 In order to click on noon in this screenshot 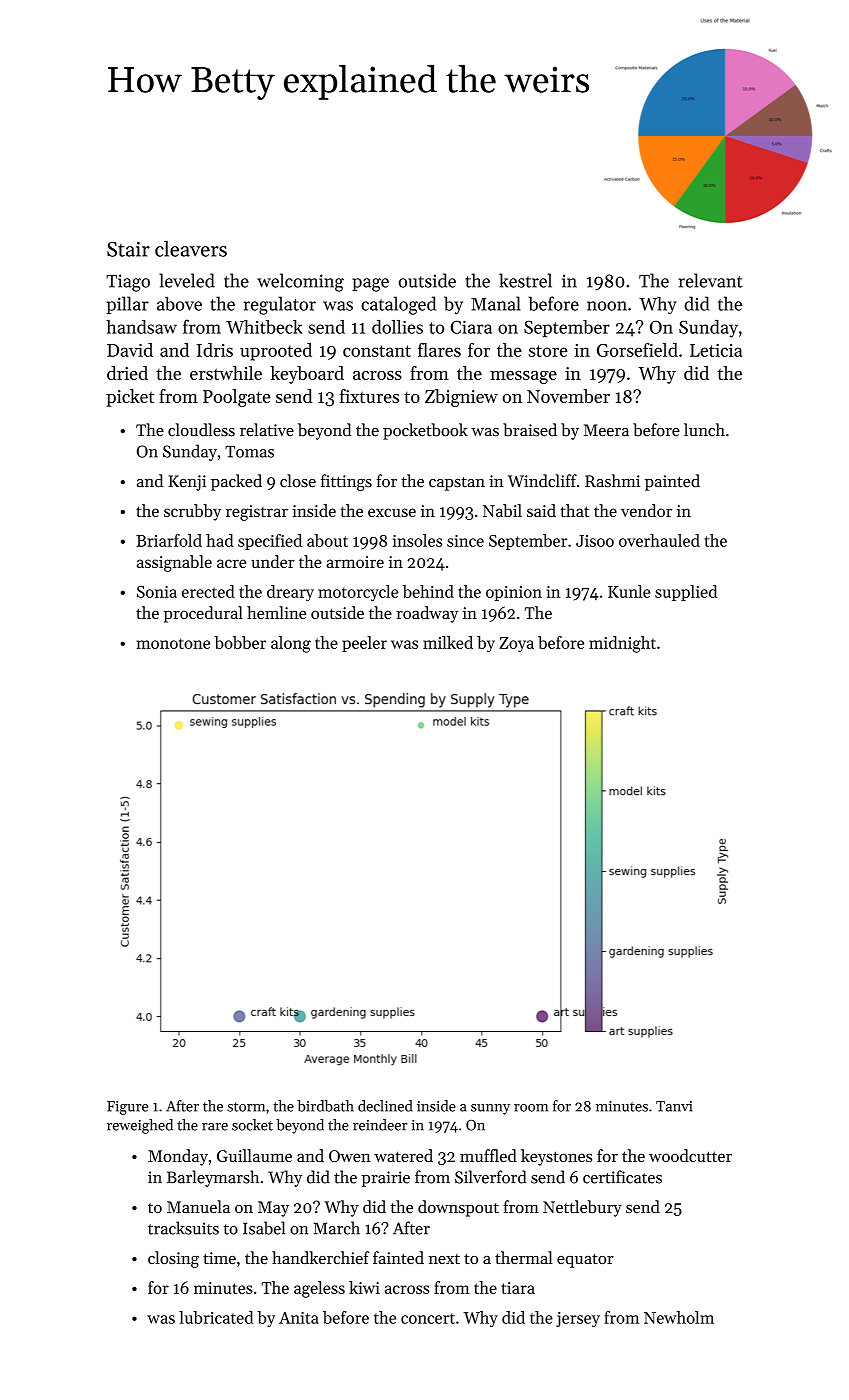, I will do `click(607, 306)`.
